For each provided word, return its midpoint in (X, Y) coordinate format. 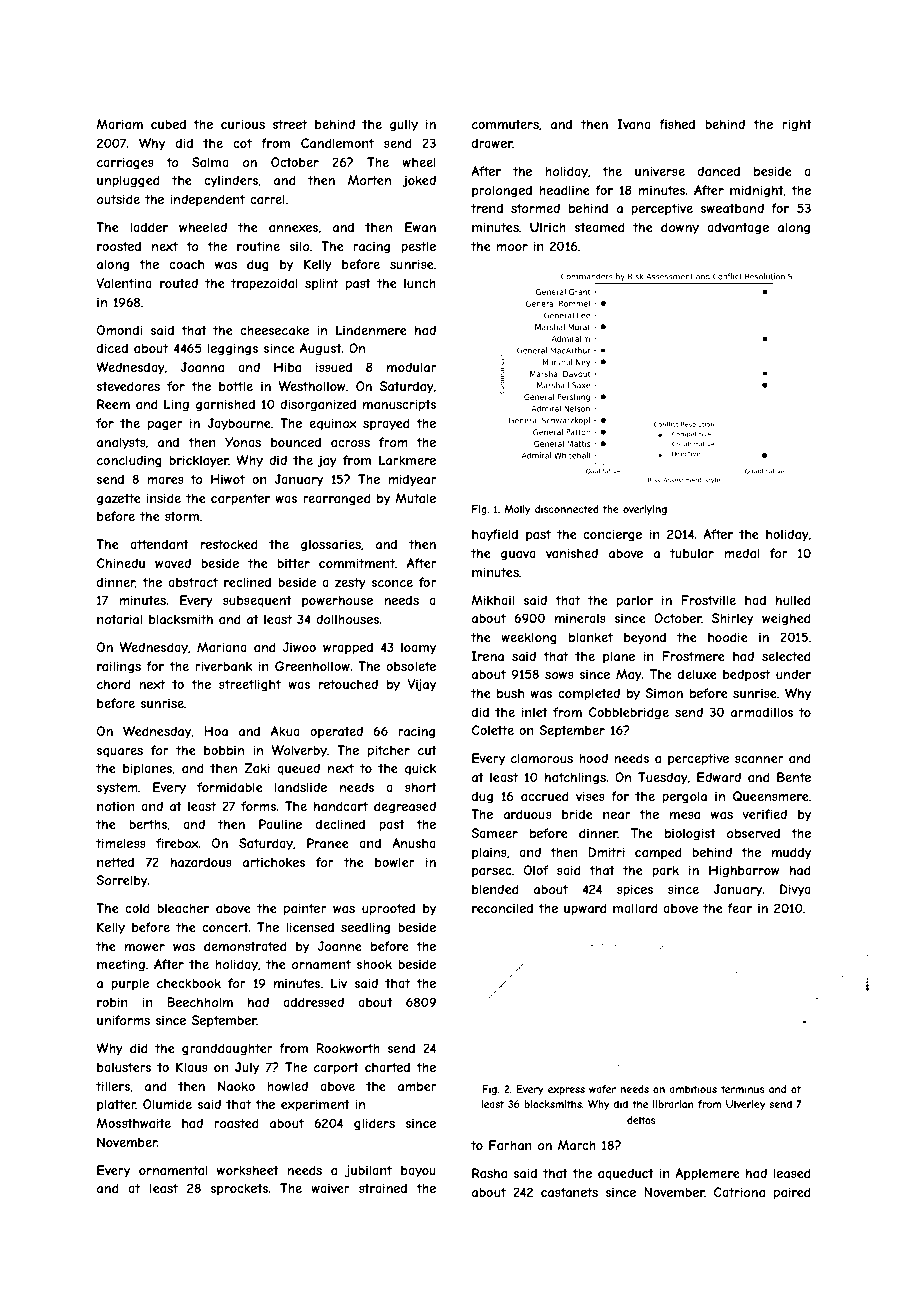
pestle (418, 247)
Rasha (489, 1173)
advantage (738, 228)
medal (742, 553)
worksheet (248, 1170)
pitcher (389, 751)
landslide (301, 787)
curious (243, 124)
